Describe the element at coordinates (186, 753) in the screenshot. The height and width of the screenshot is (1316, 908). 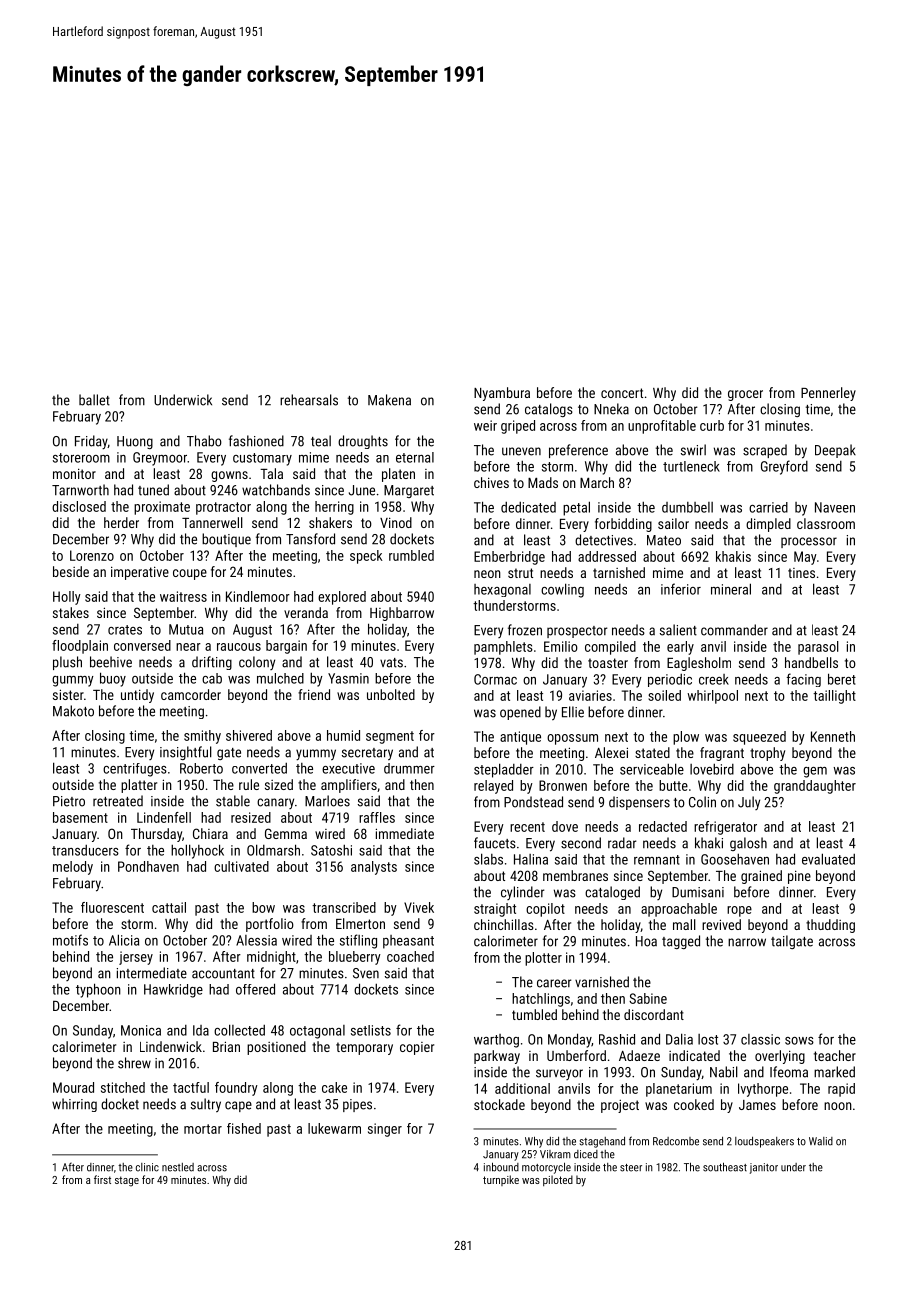
I see `insightful` at that location.
